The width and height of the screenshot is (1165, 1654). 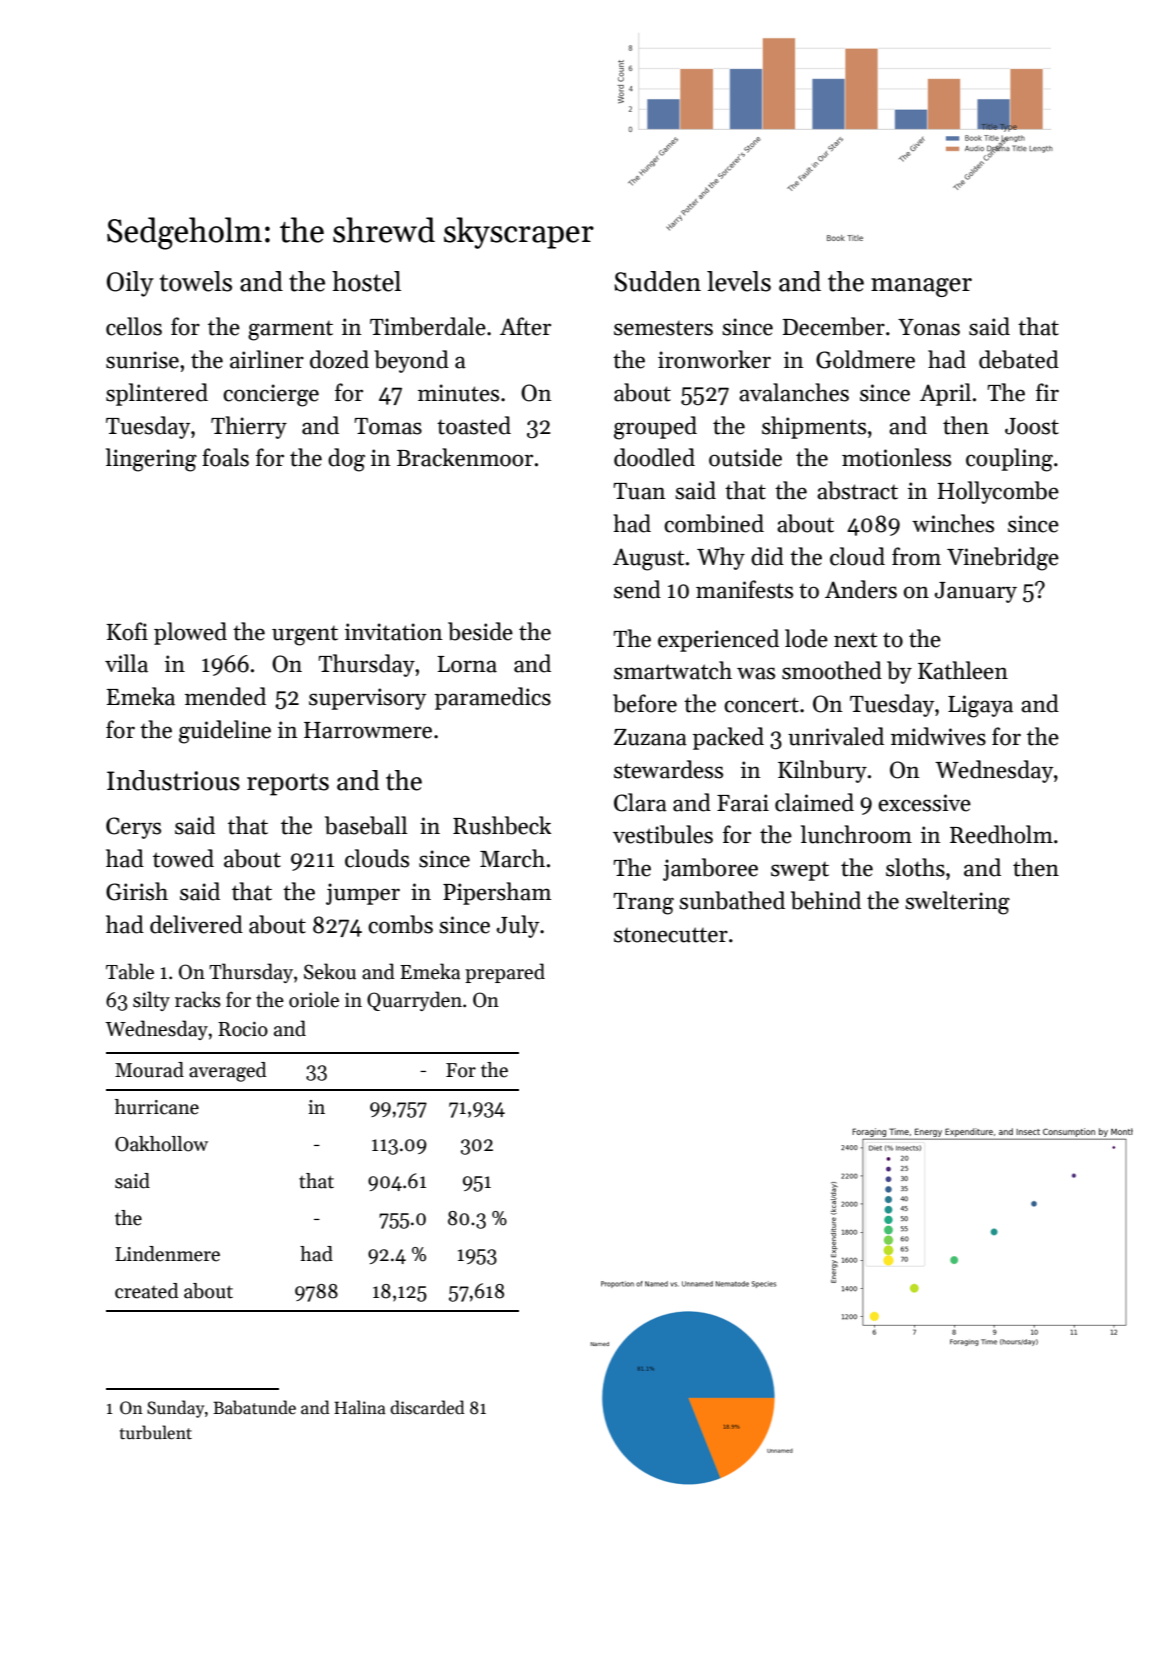 What do you see at coordinates (149, 1070) in the screenshot?
I see `Mourad` at bounding box center [149, 1070].
